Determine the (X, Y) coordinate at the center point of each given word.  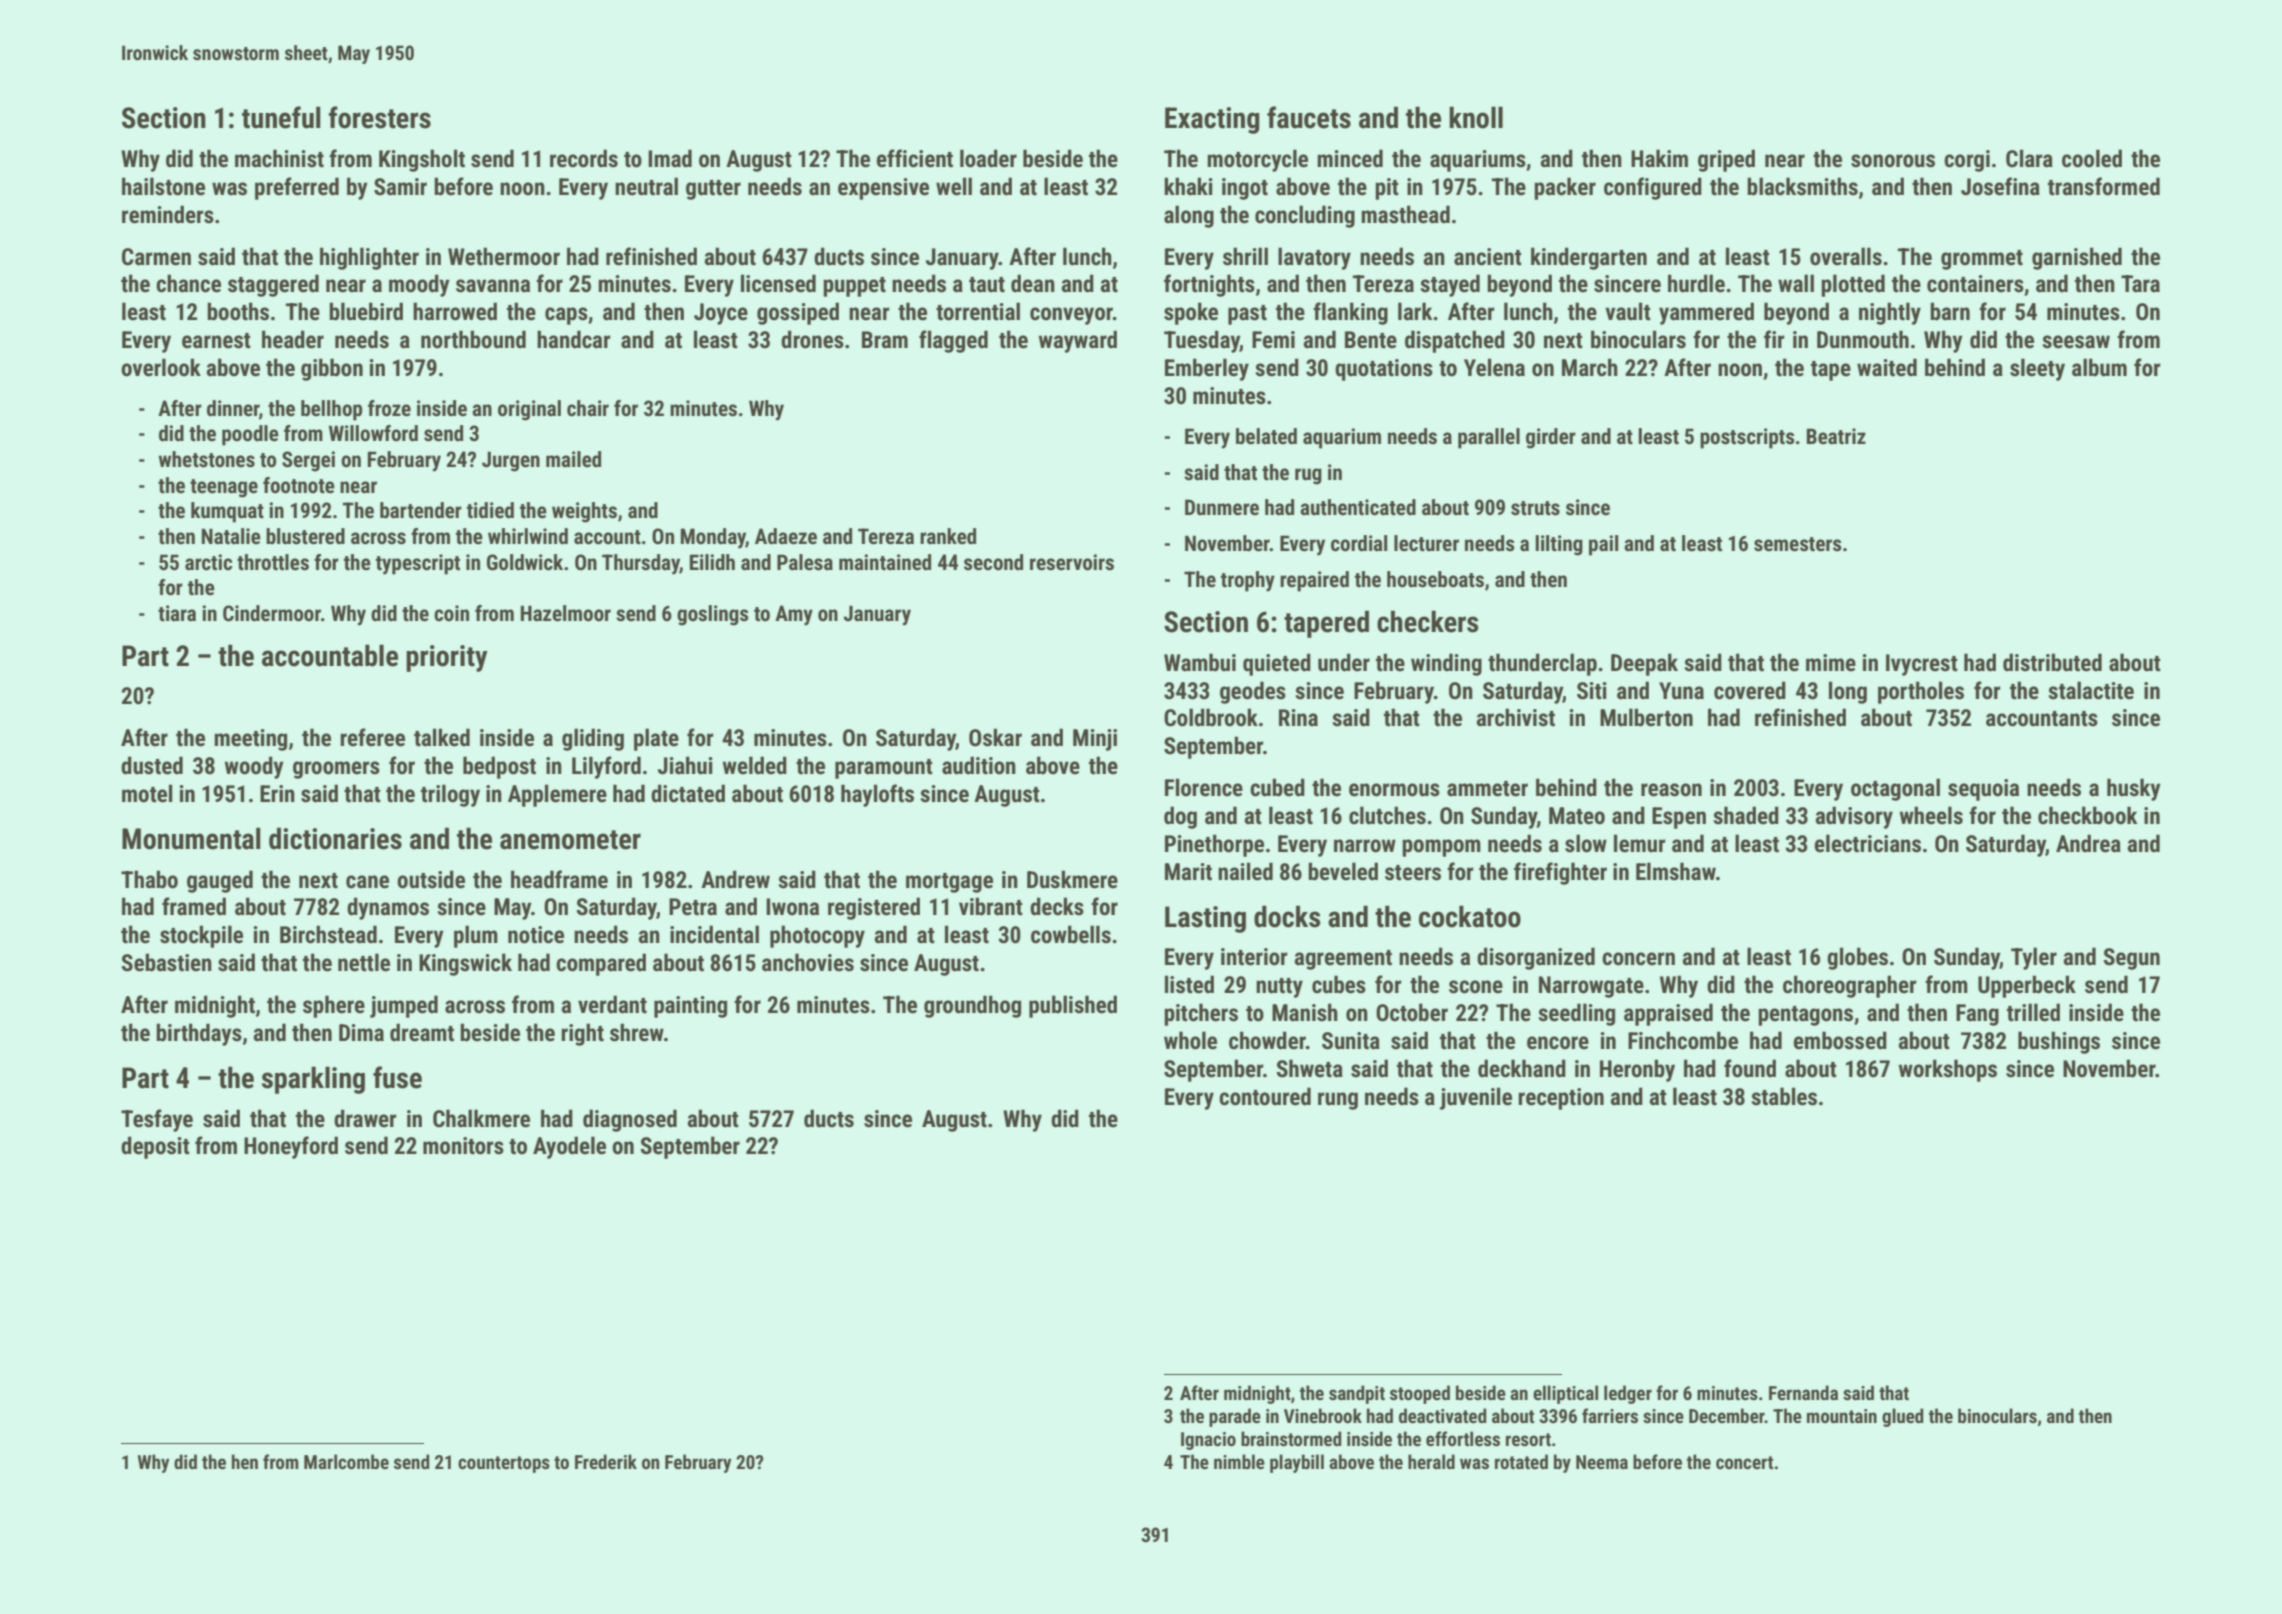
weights (584, 512)
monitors (463, 1146)
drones (812, 339)
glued (1902, 1417)
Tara (2140, 283)
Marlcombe (346, 1461)
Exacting (1212, 120)
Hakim (1659, 158)
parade (1235, 1417)
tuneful (281, 117)
